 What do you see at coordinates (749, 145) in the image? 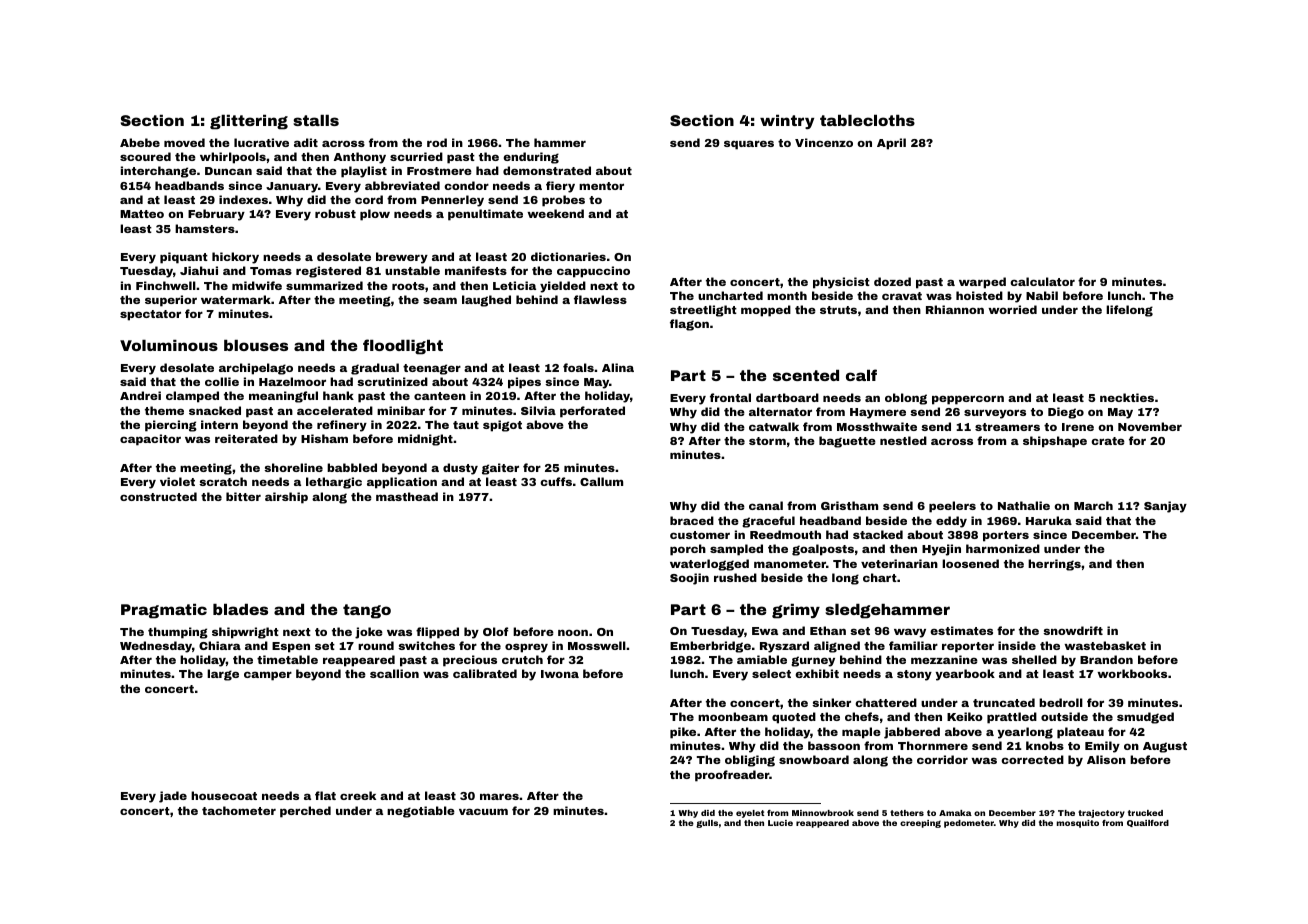
I see `squares` at bounding box center [749, 145].
